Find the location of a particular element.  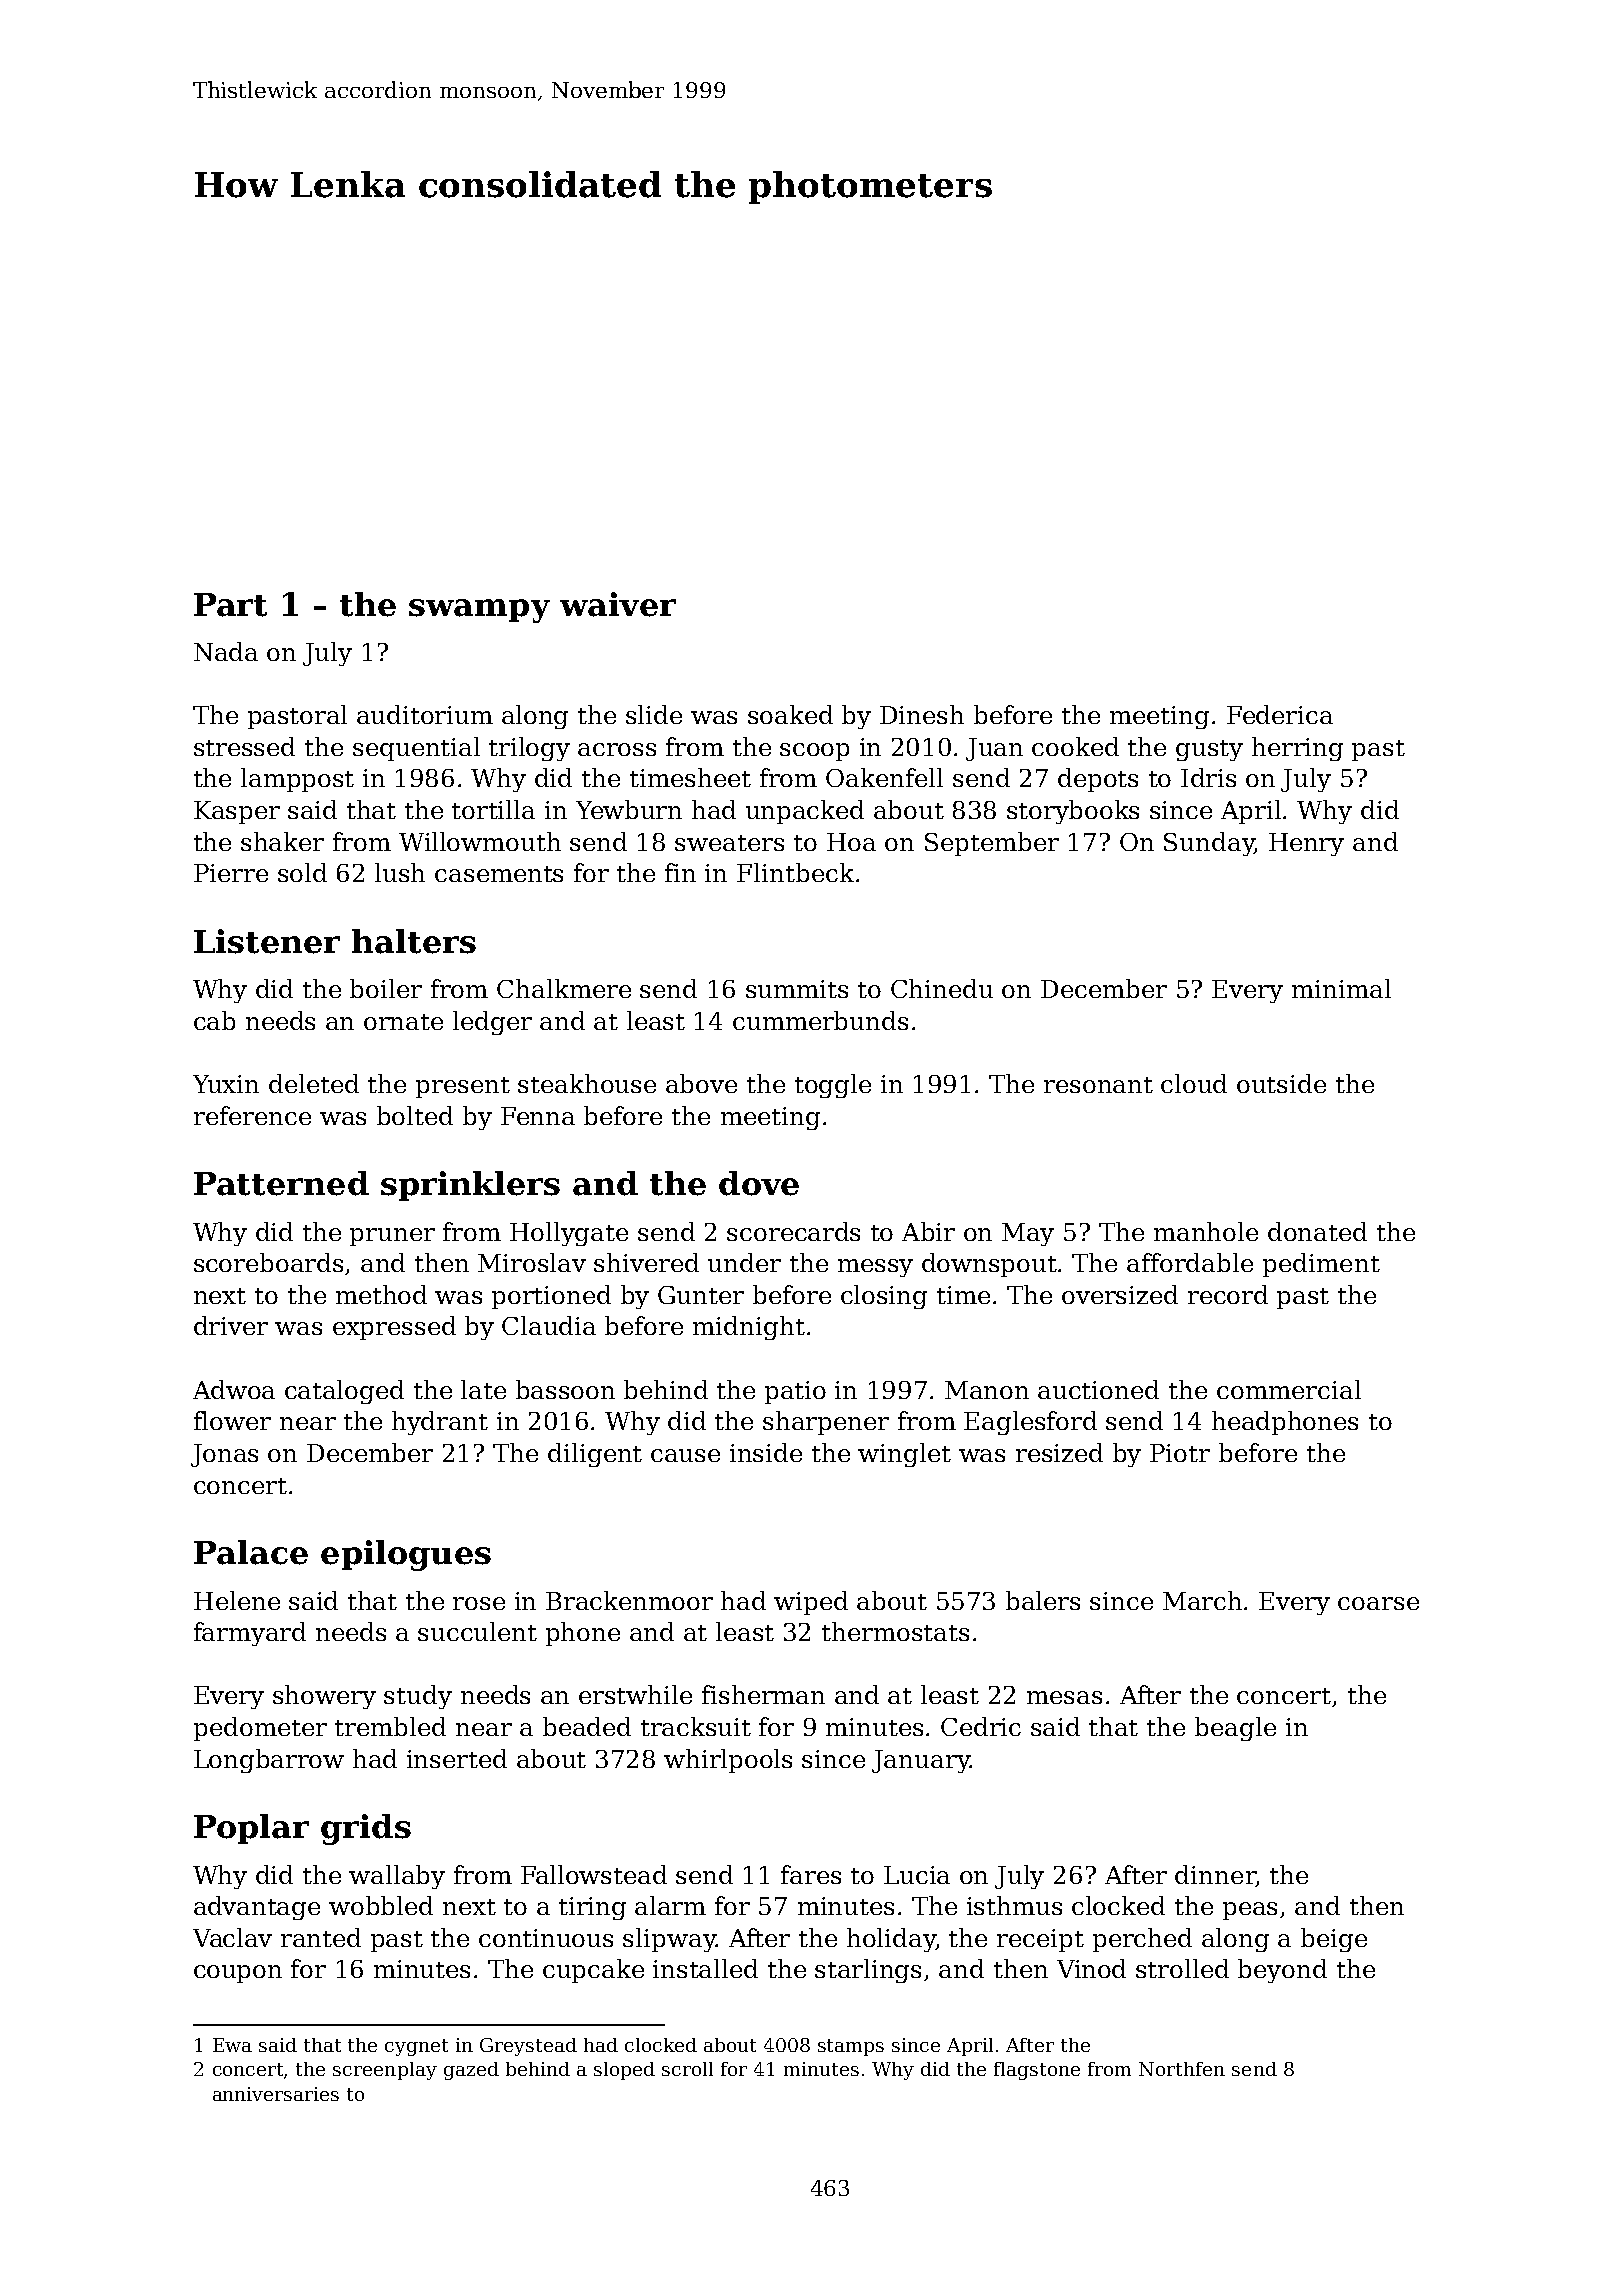

beige is located at coordinates (1334, 1940).
